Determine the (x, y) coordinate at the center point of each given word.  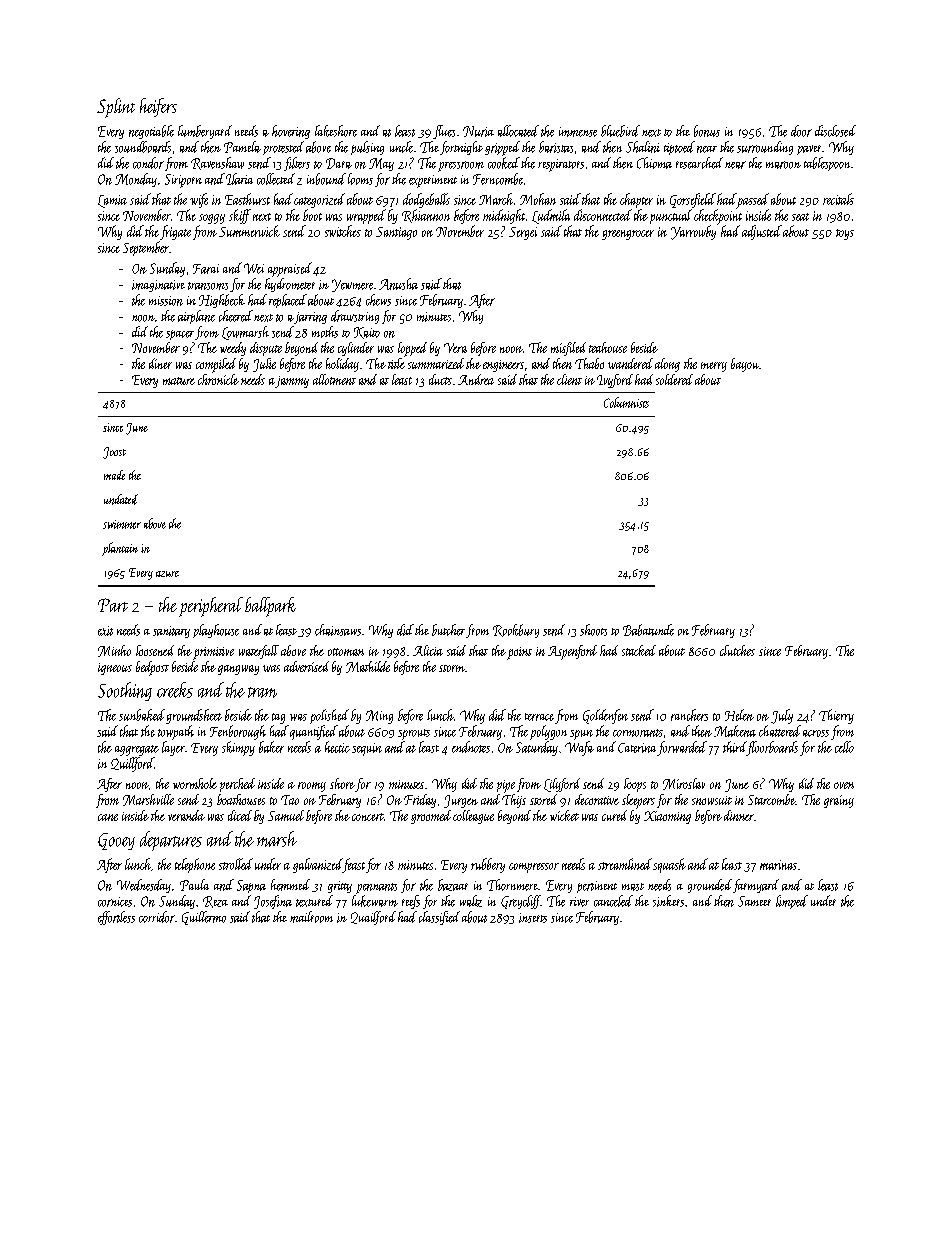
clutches (737, 650)
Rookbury (516, 631)
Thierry (836, 716)
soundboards (143, 147)
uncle (401, 147)
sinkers (668, 901)
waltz (471, 901)
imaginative (158, 286)
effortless (116, 918)
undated (121, 499)
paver (809, 150)
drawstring (355, 317)
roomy (312, 787)
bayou (745, 365)
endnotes (471, 747)
